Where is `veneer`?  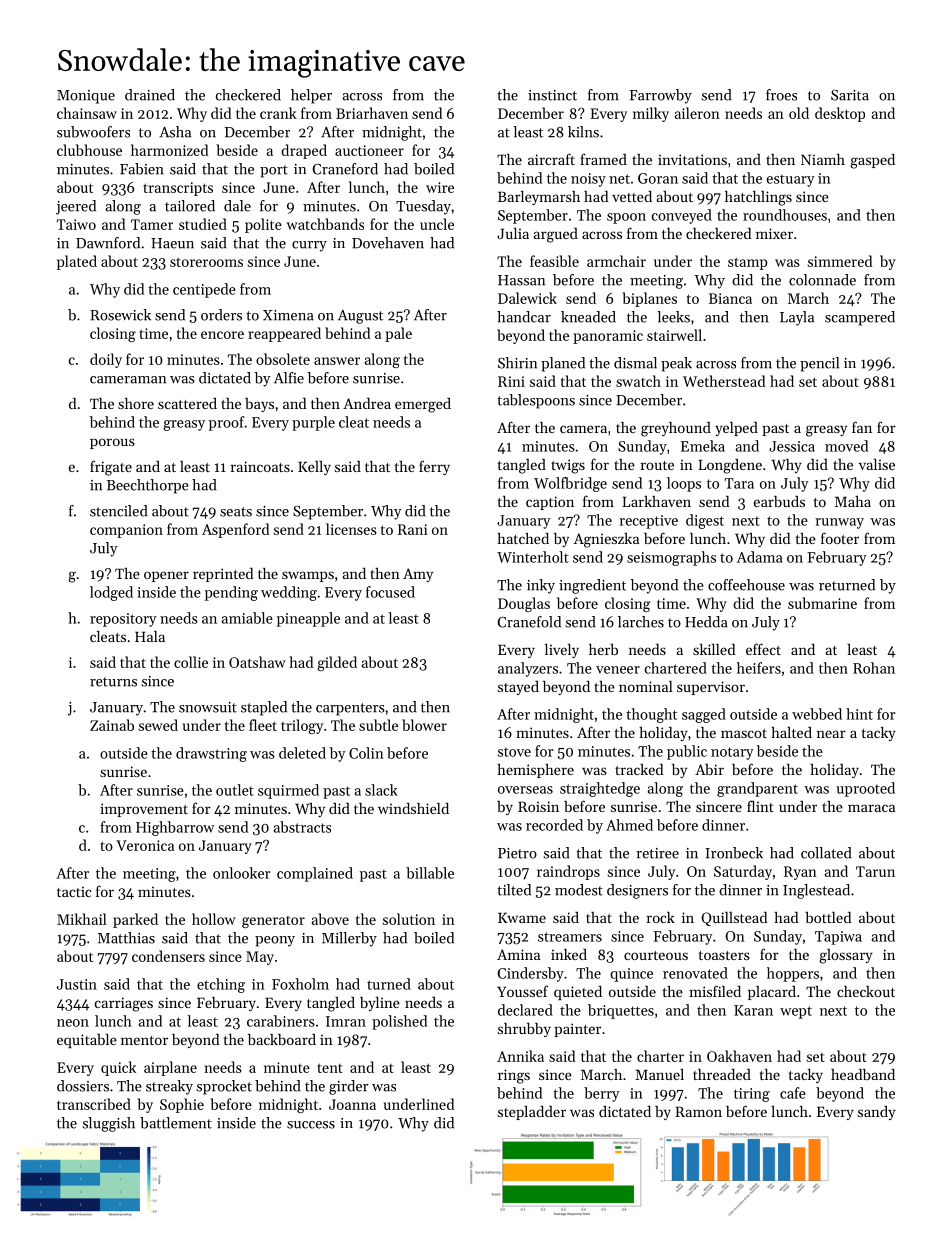
veneer is located at coordinates (618, 670).
